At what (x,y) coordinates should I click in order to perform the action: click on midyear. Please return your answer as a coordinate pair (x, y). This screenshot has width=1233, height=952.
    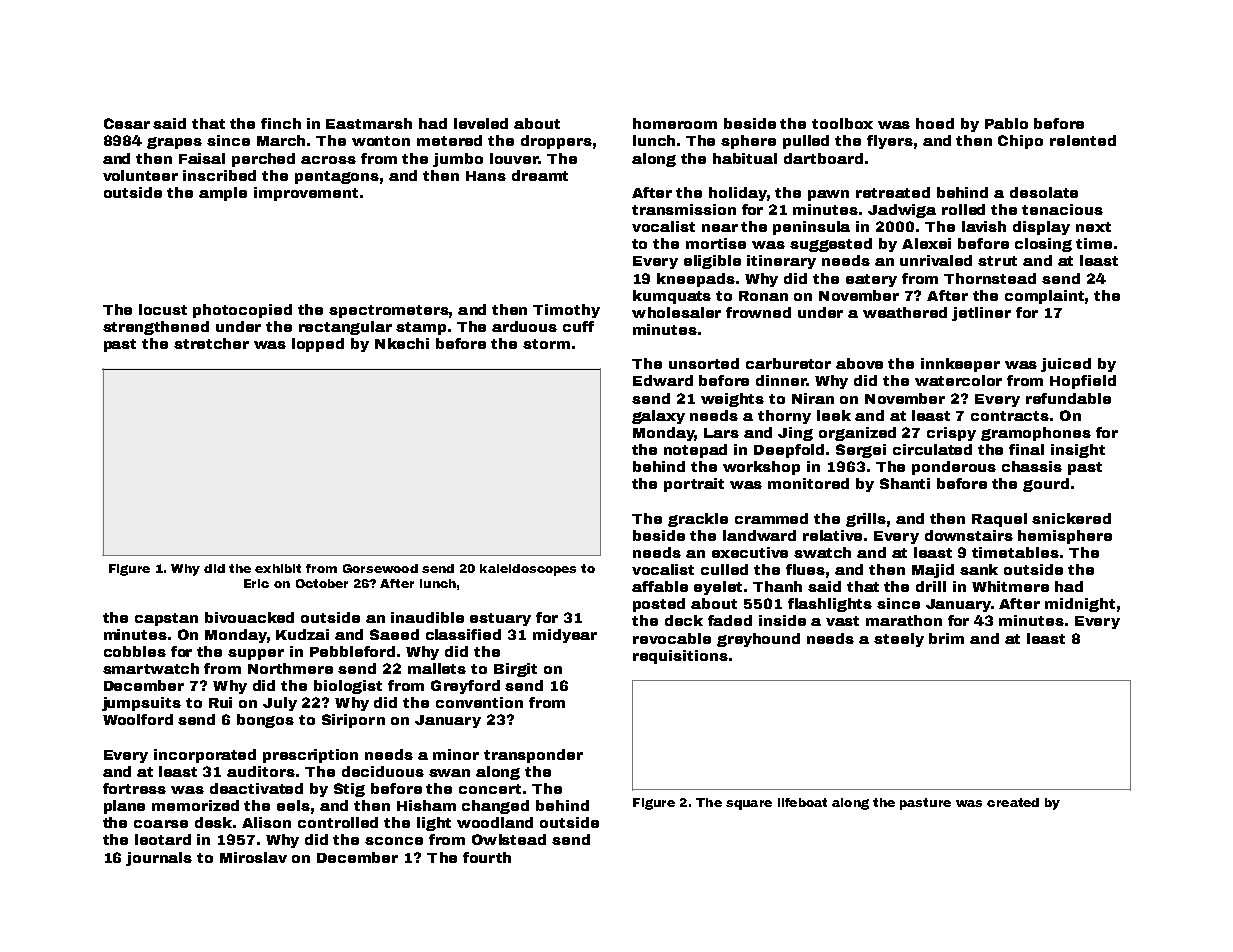
    Looking at the image, I should click on (565, 636).
